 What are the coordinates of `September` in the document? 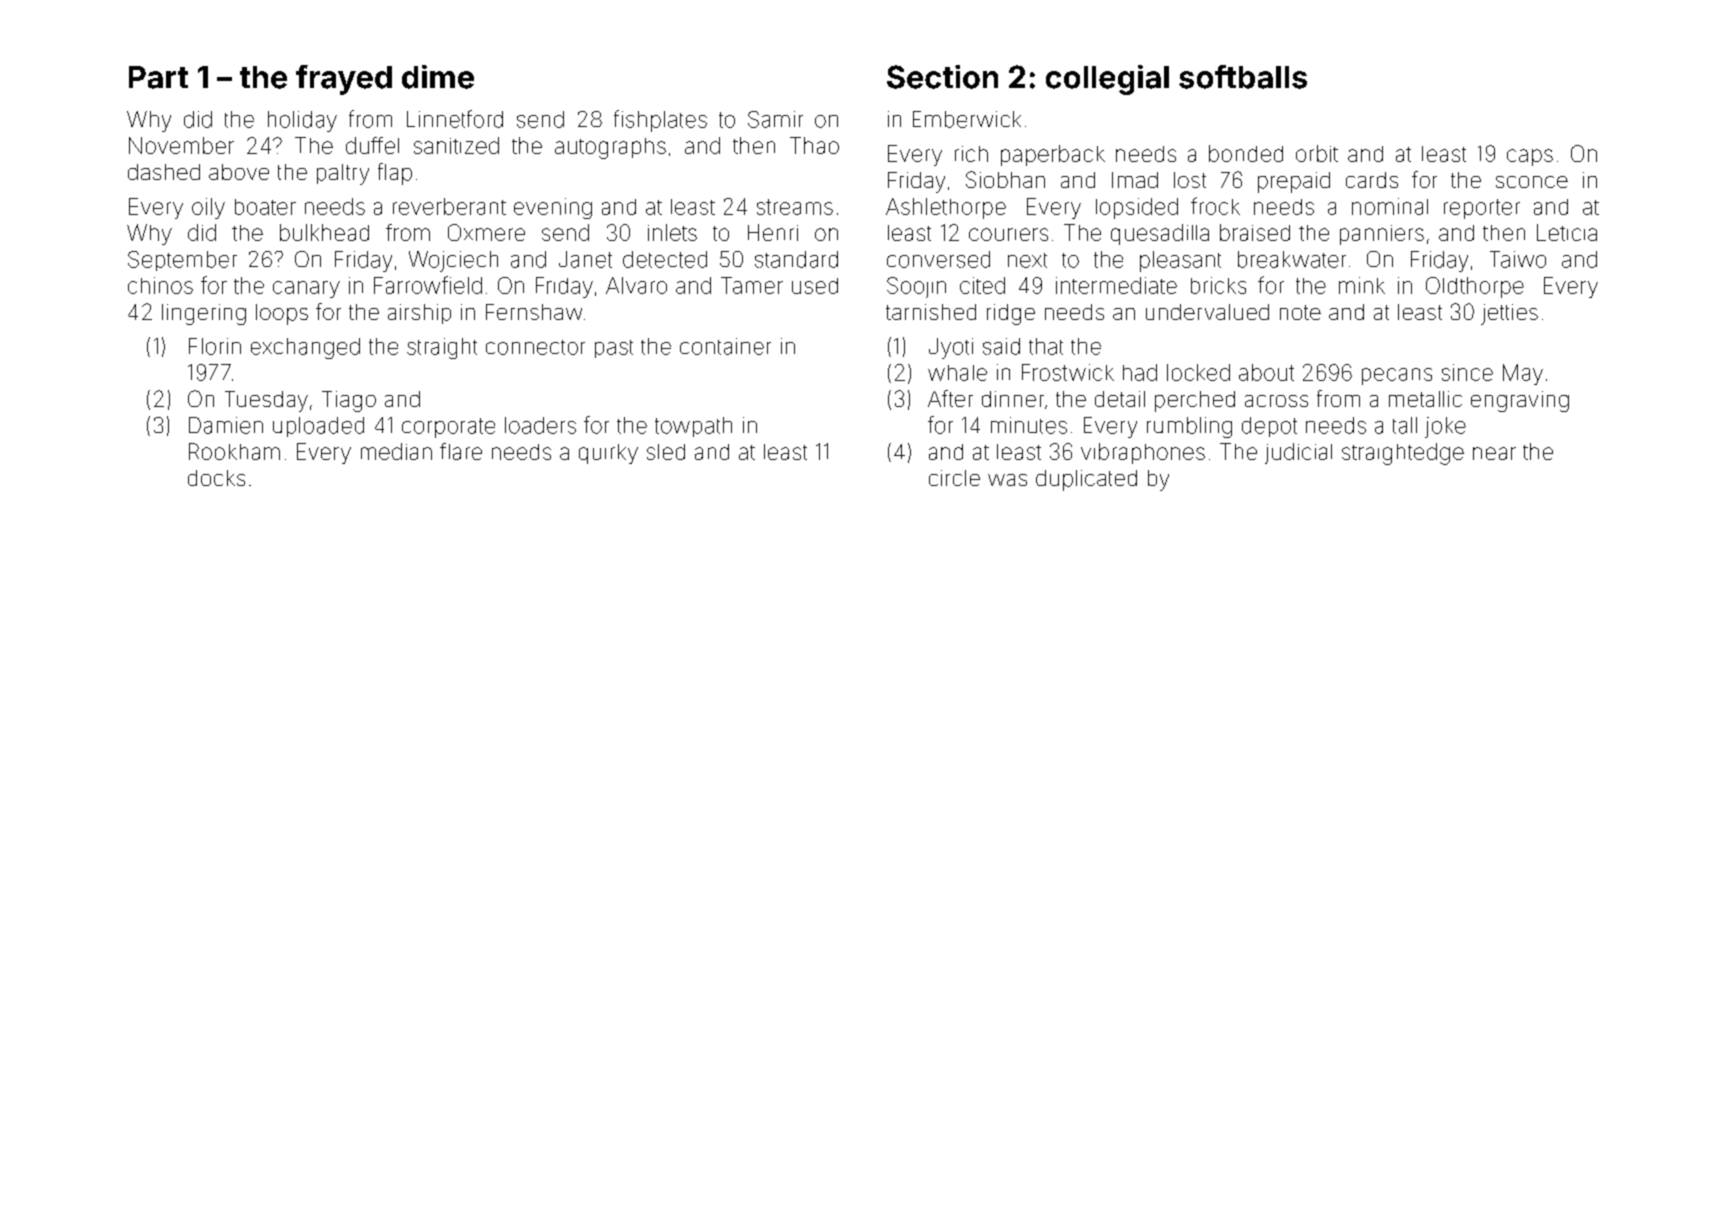 It's located at (182, 261).
